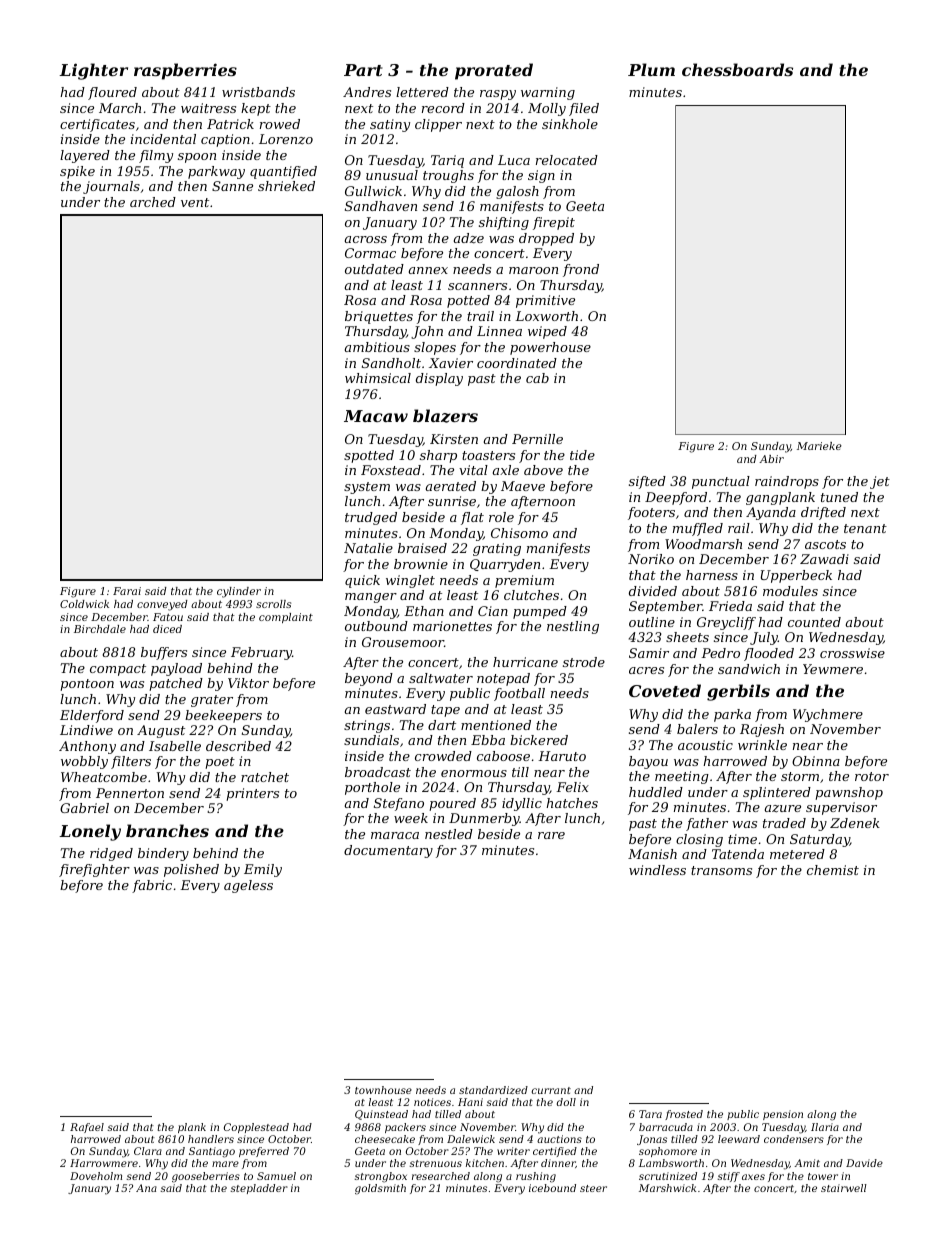 Image resolution: width=952 pixels, height=1233 pixels. I want to click on Manish, so click(652, 854).
